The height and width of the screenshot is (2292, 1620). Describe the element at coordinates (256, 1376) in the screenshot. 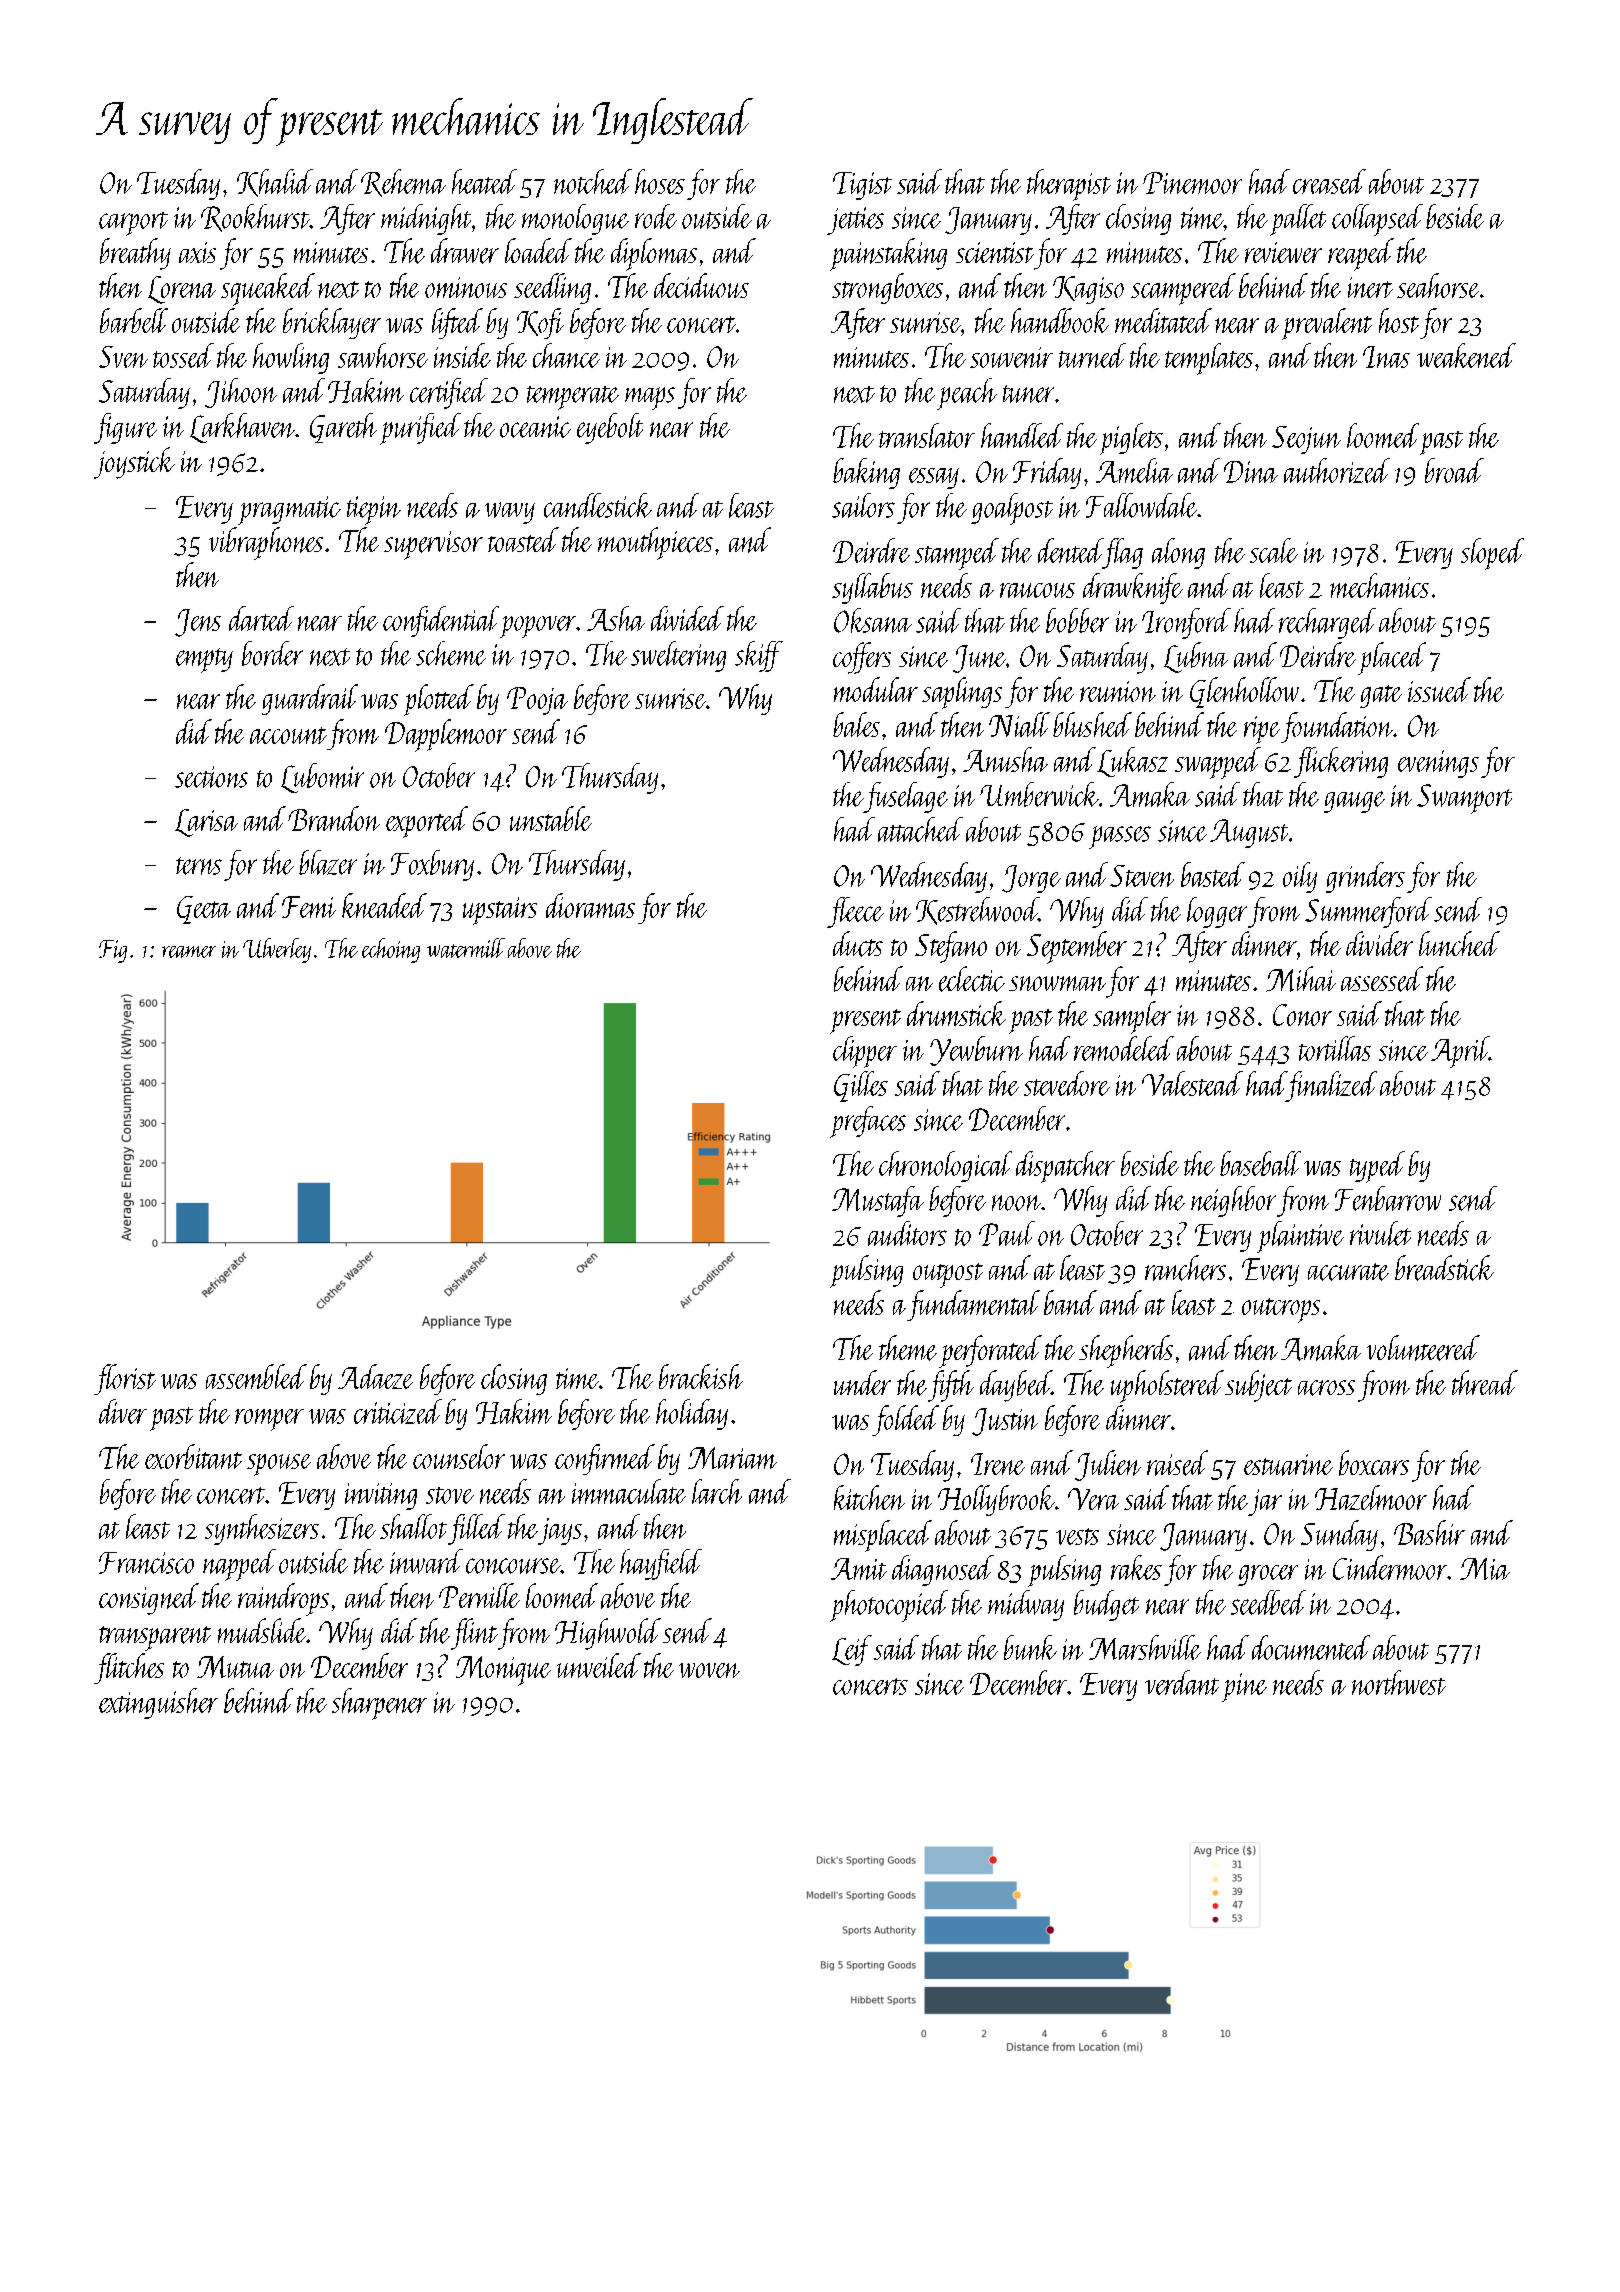

I see `assembled` at that location.
